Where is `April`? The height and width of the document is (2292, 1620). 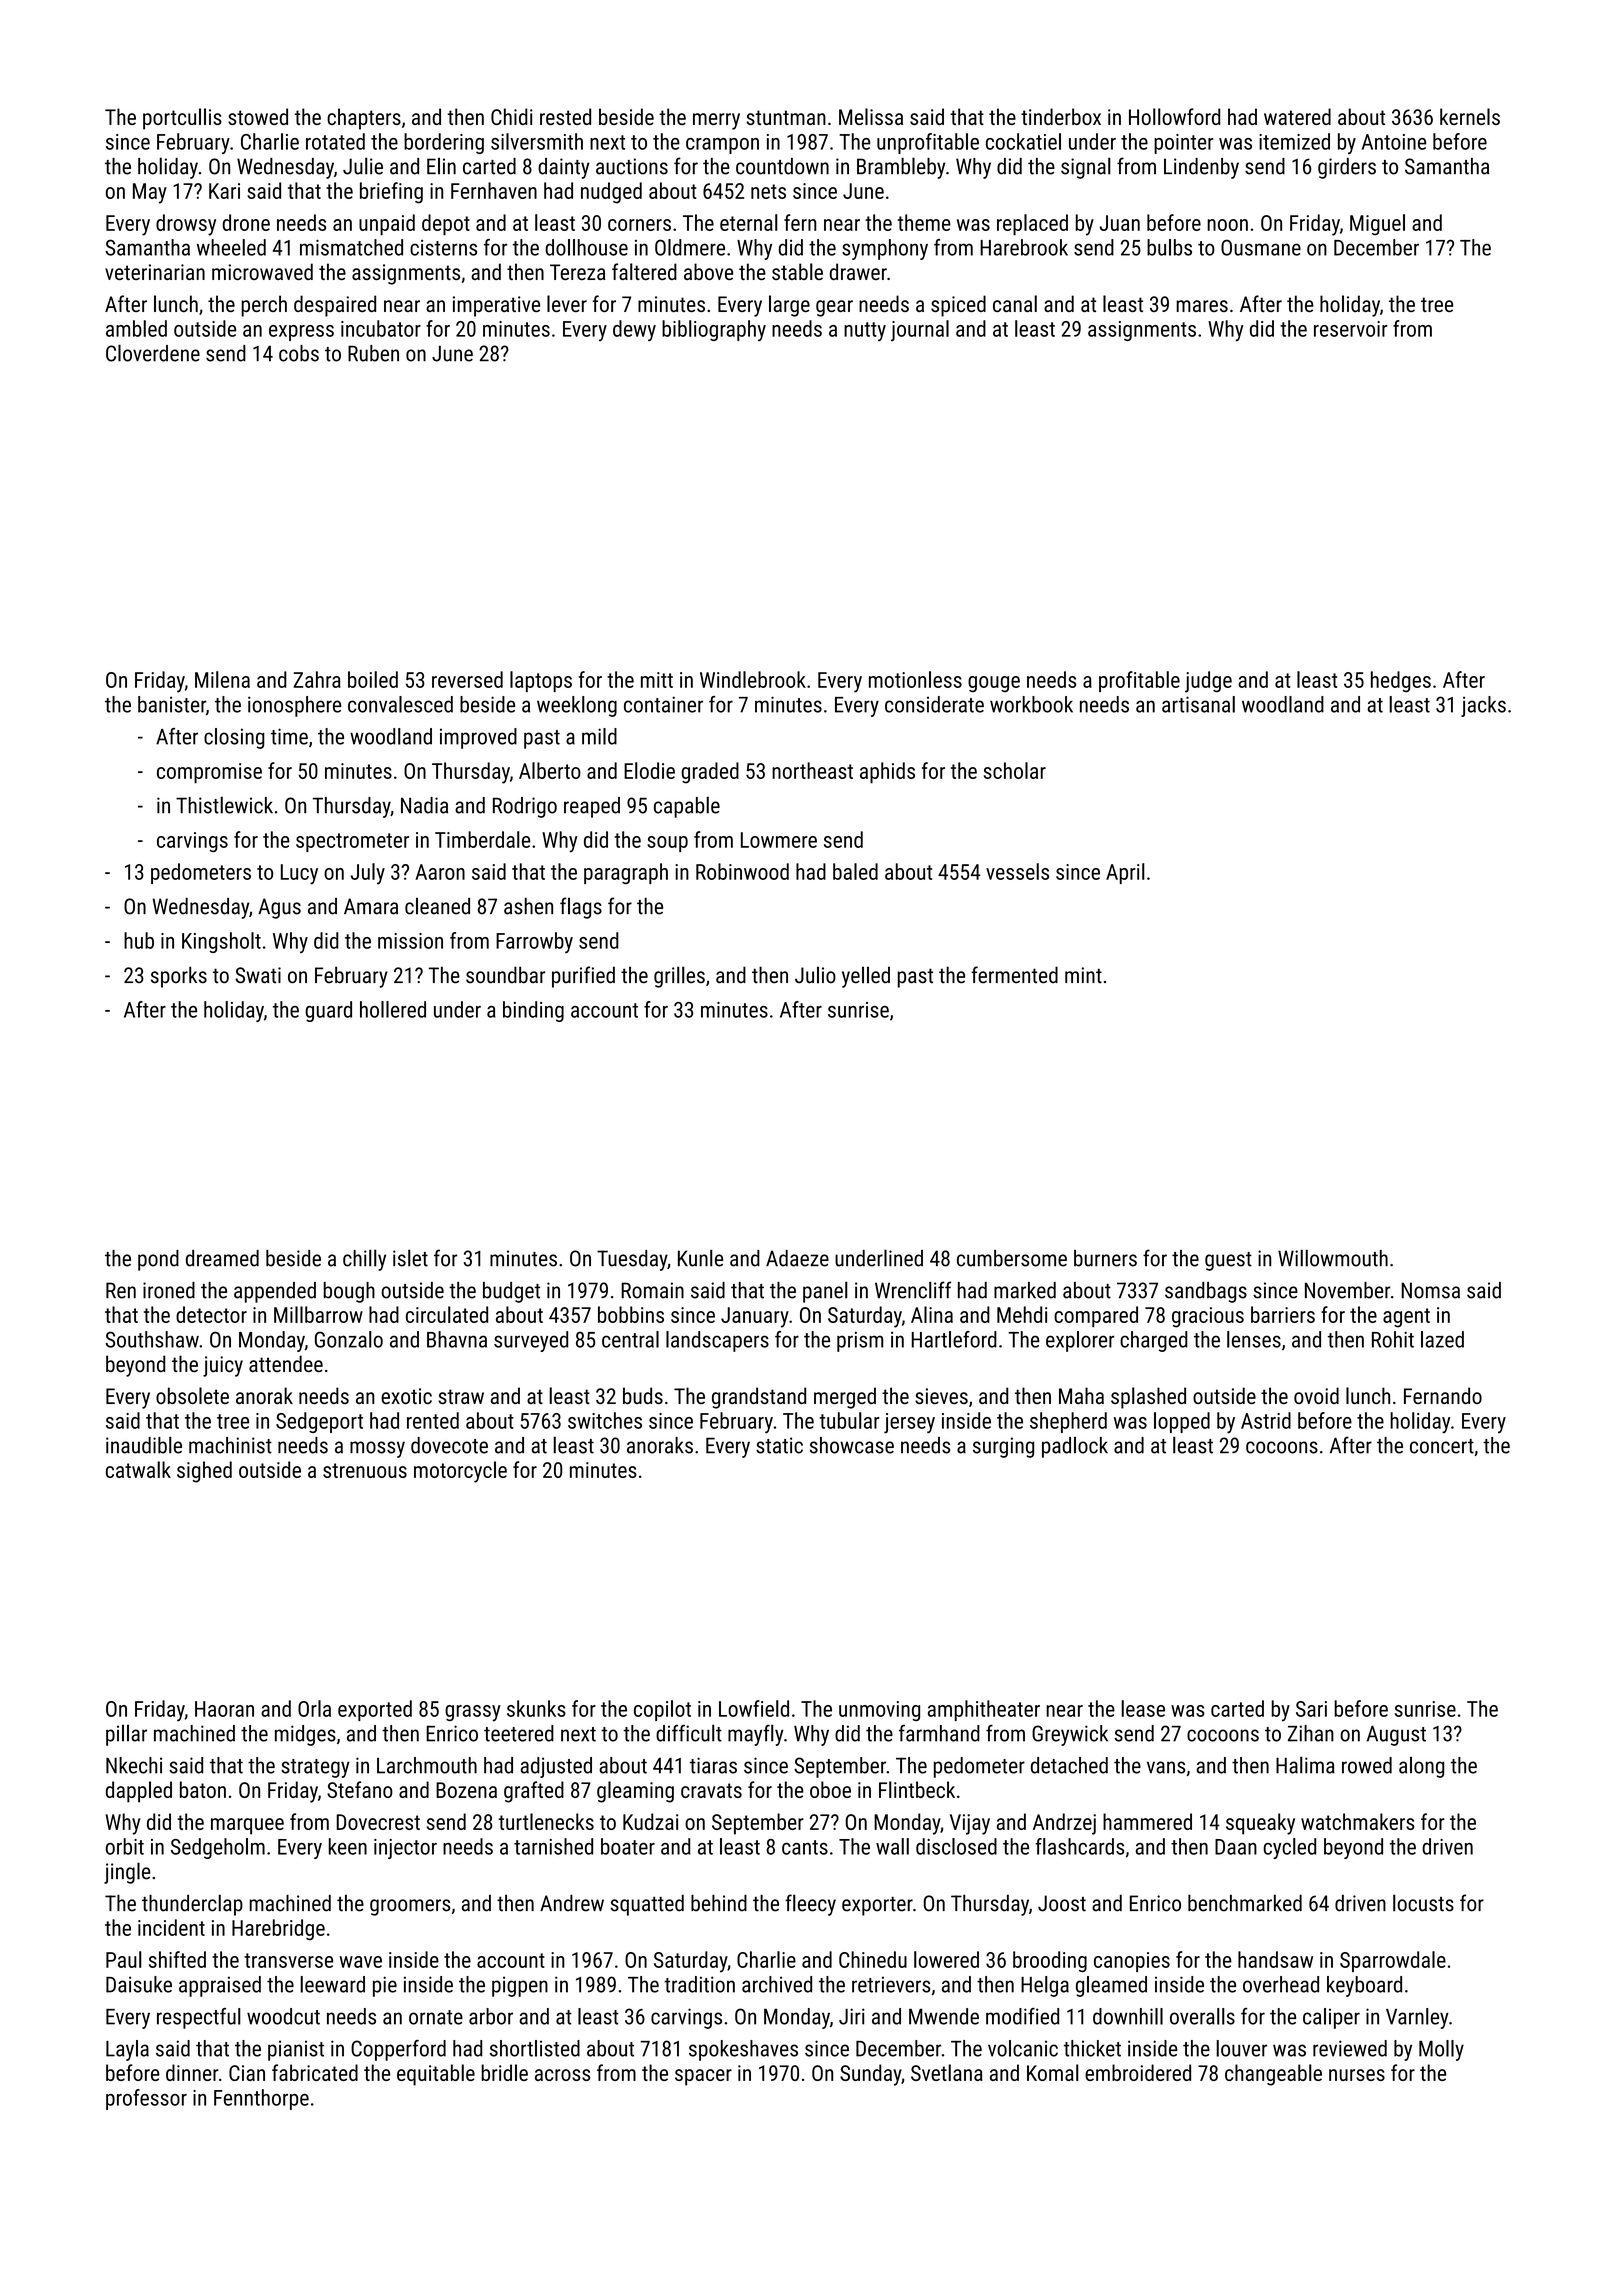
April is located at coordinates (1125, 873).
